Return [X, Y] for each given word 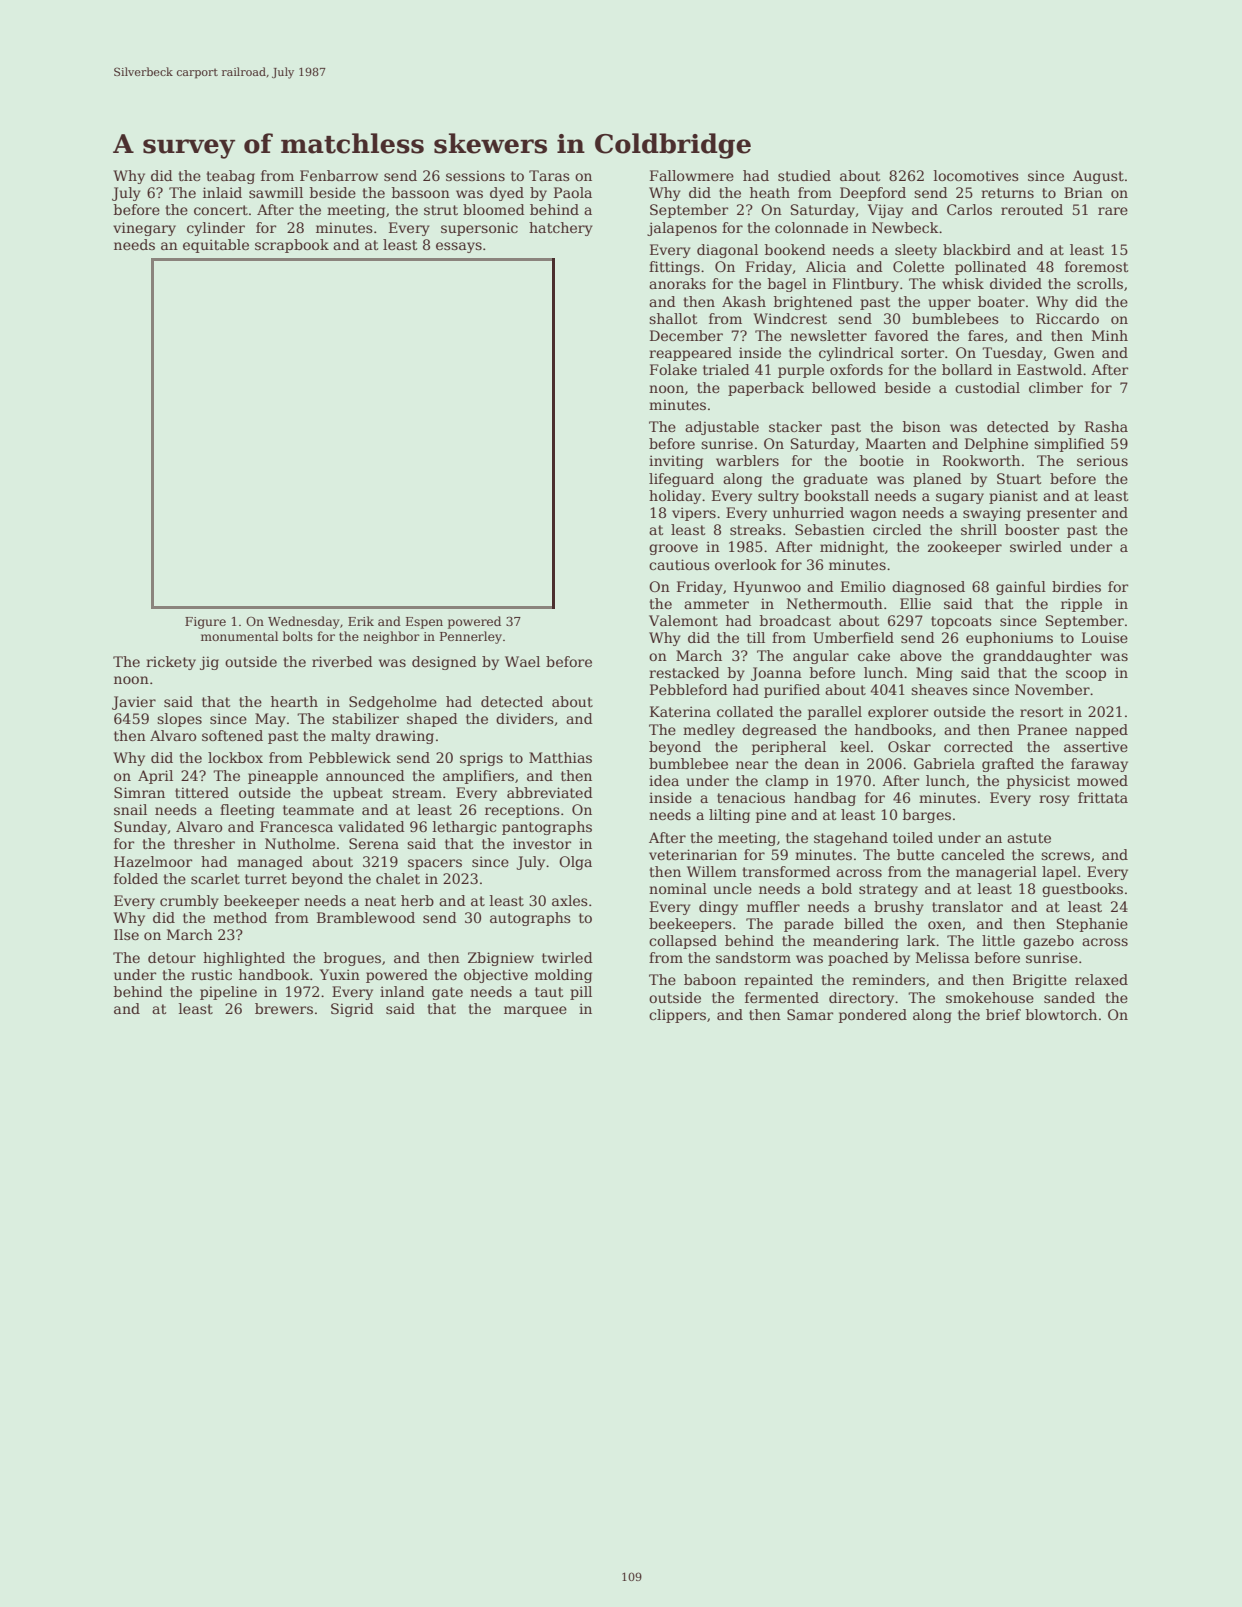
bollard [967, 369]
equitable [216, 246]
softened [232, 735]
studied [804, 175]
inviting [676, 462]
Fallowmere [692, 175]
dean [822, 763]
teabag [231, 177]
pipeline [228, 993]
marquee [535, 1011]
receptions [522, 811]
